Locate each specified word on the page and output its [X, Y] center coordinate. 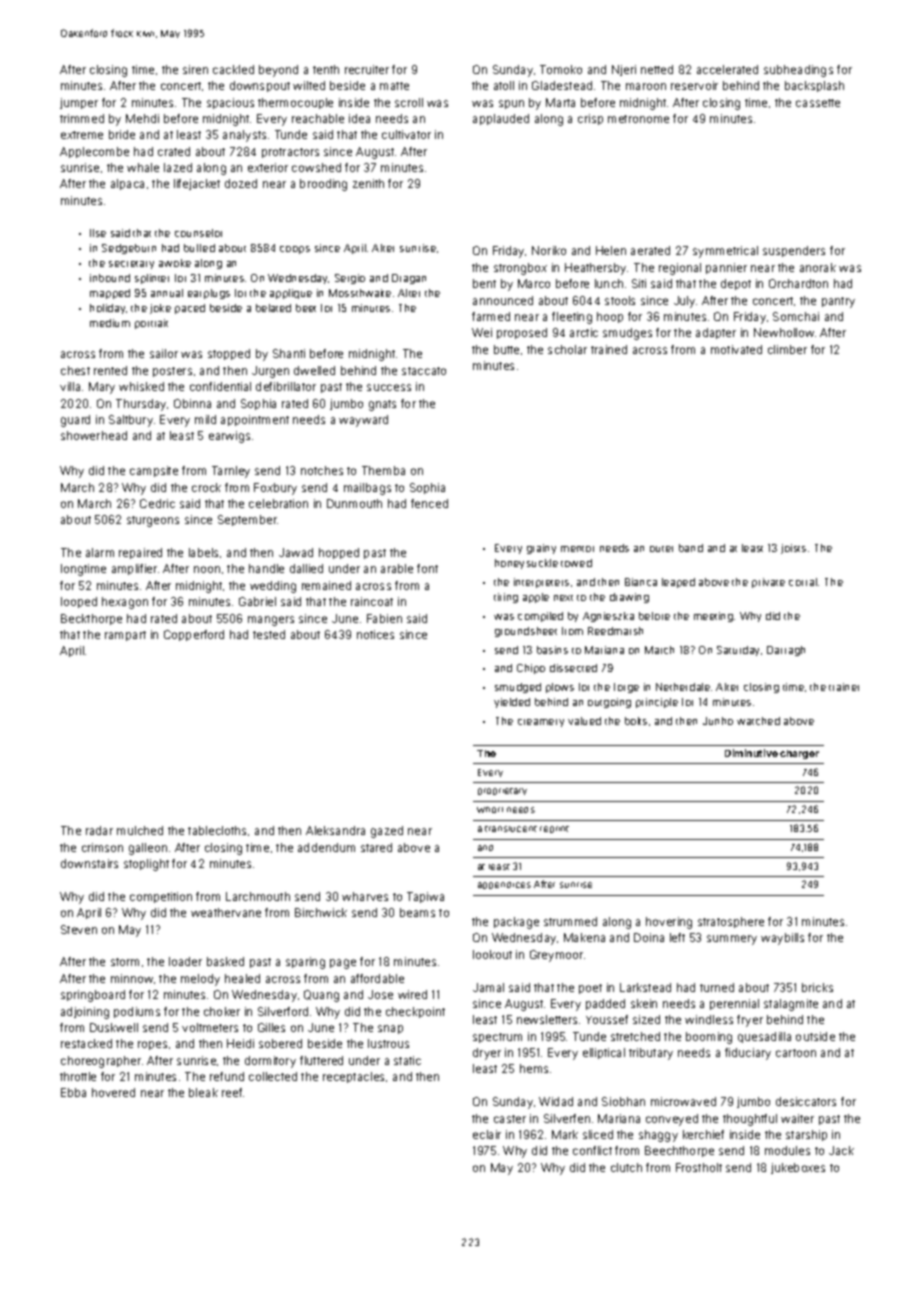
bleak [203, 1092]
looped [79, 602]
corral [803, 582]
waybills [782, 939]
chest [75, 370]
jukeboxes [798, 1168]
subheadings [798, 71]
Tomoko [561, 69]
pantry [838, 302]
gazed [387, 832]
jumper [79, 103]
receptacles [353, 1077]
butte [506, 349]
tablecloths [217, 830]
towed [576, 563]
